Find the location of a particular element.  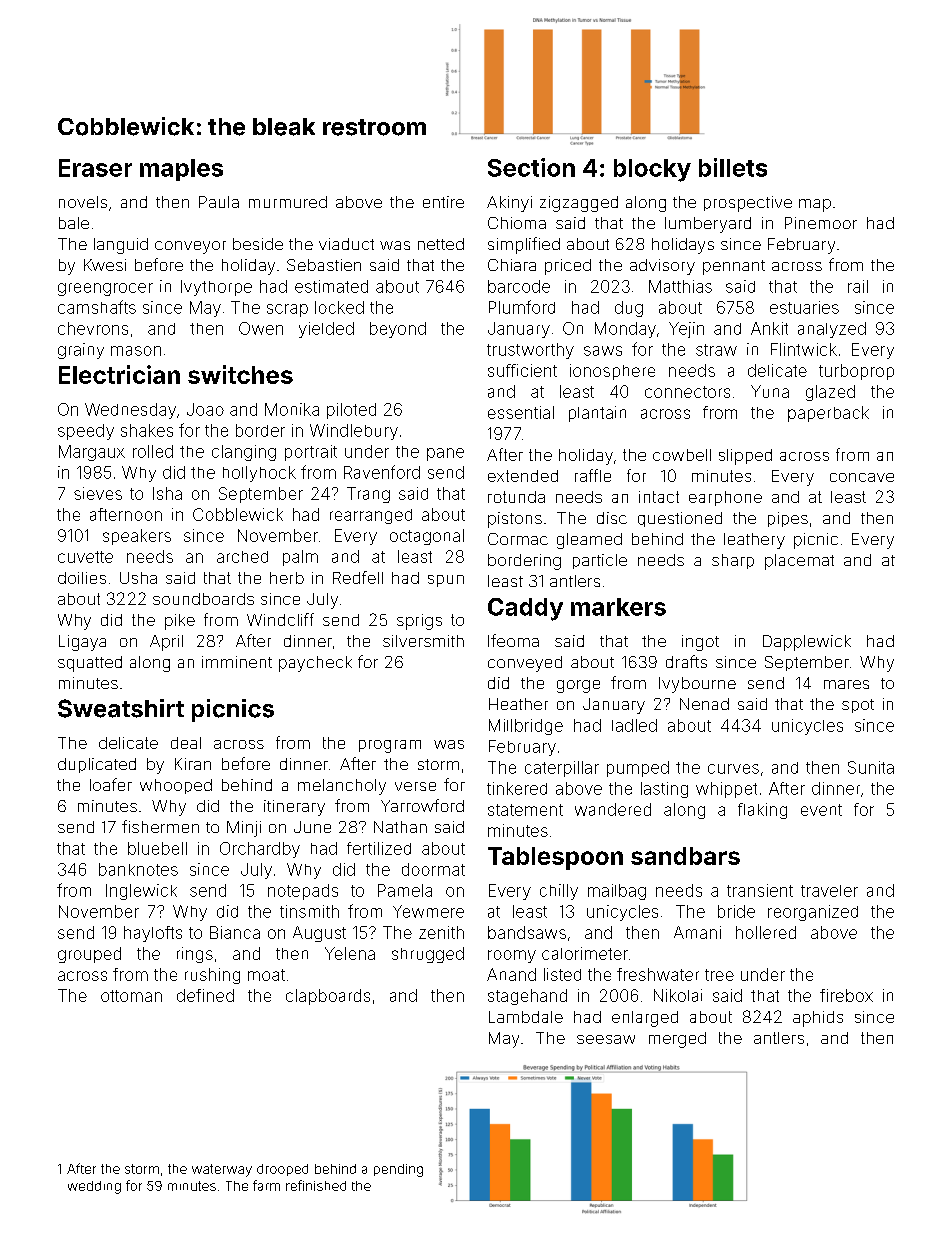

waterway is located at coordinates (222, 1170).
